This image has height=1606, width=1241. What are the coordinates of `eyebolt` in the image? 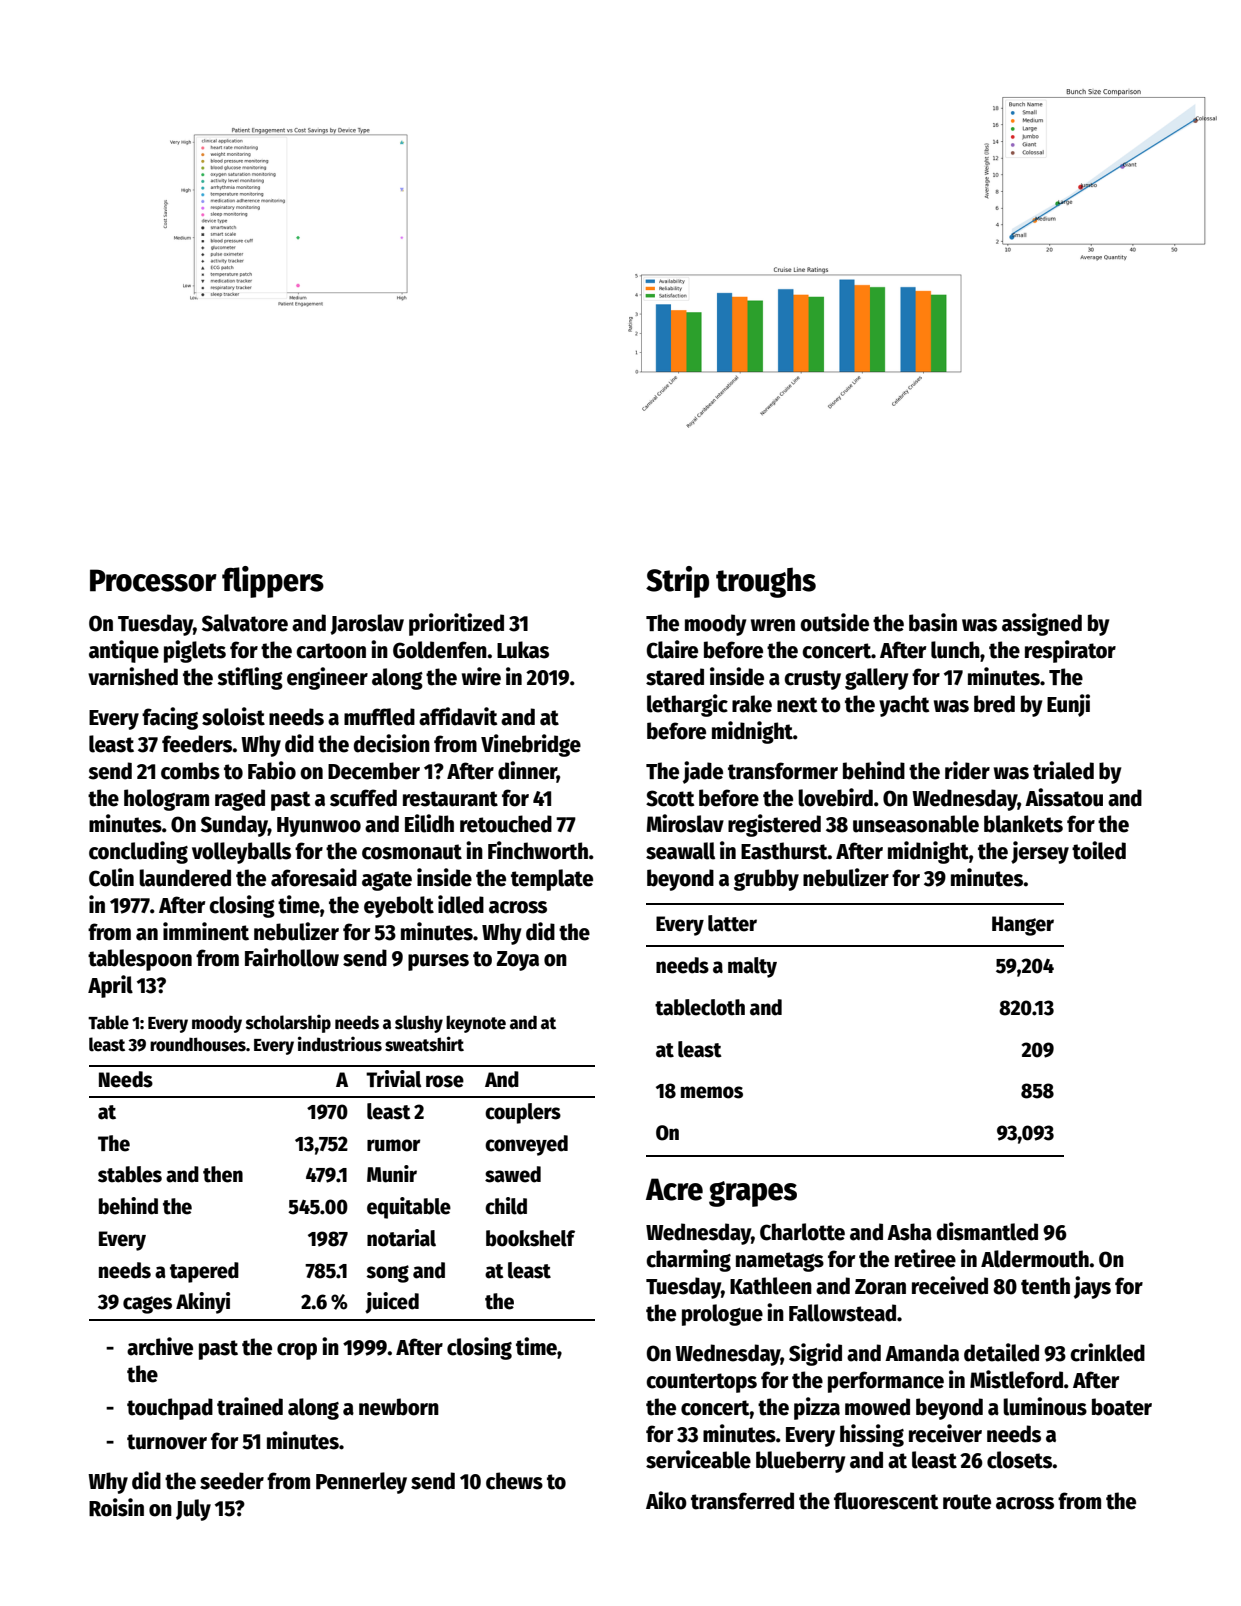 It's located at (399, 907).
